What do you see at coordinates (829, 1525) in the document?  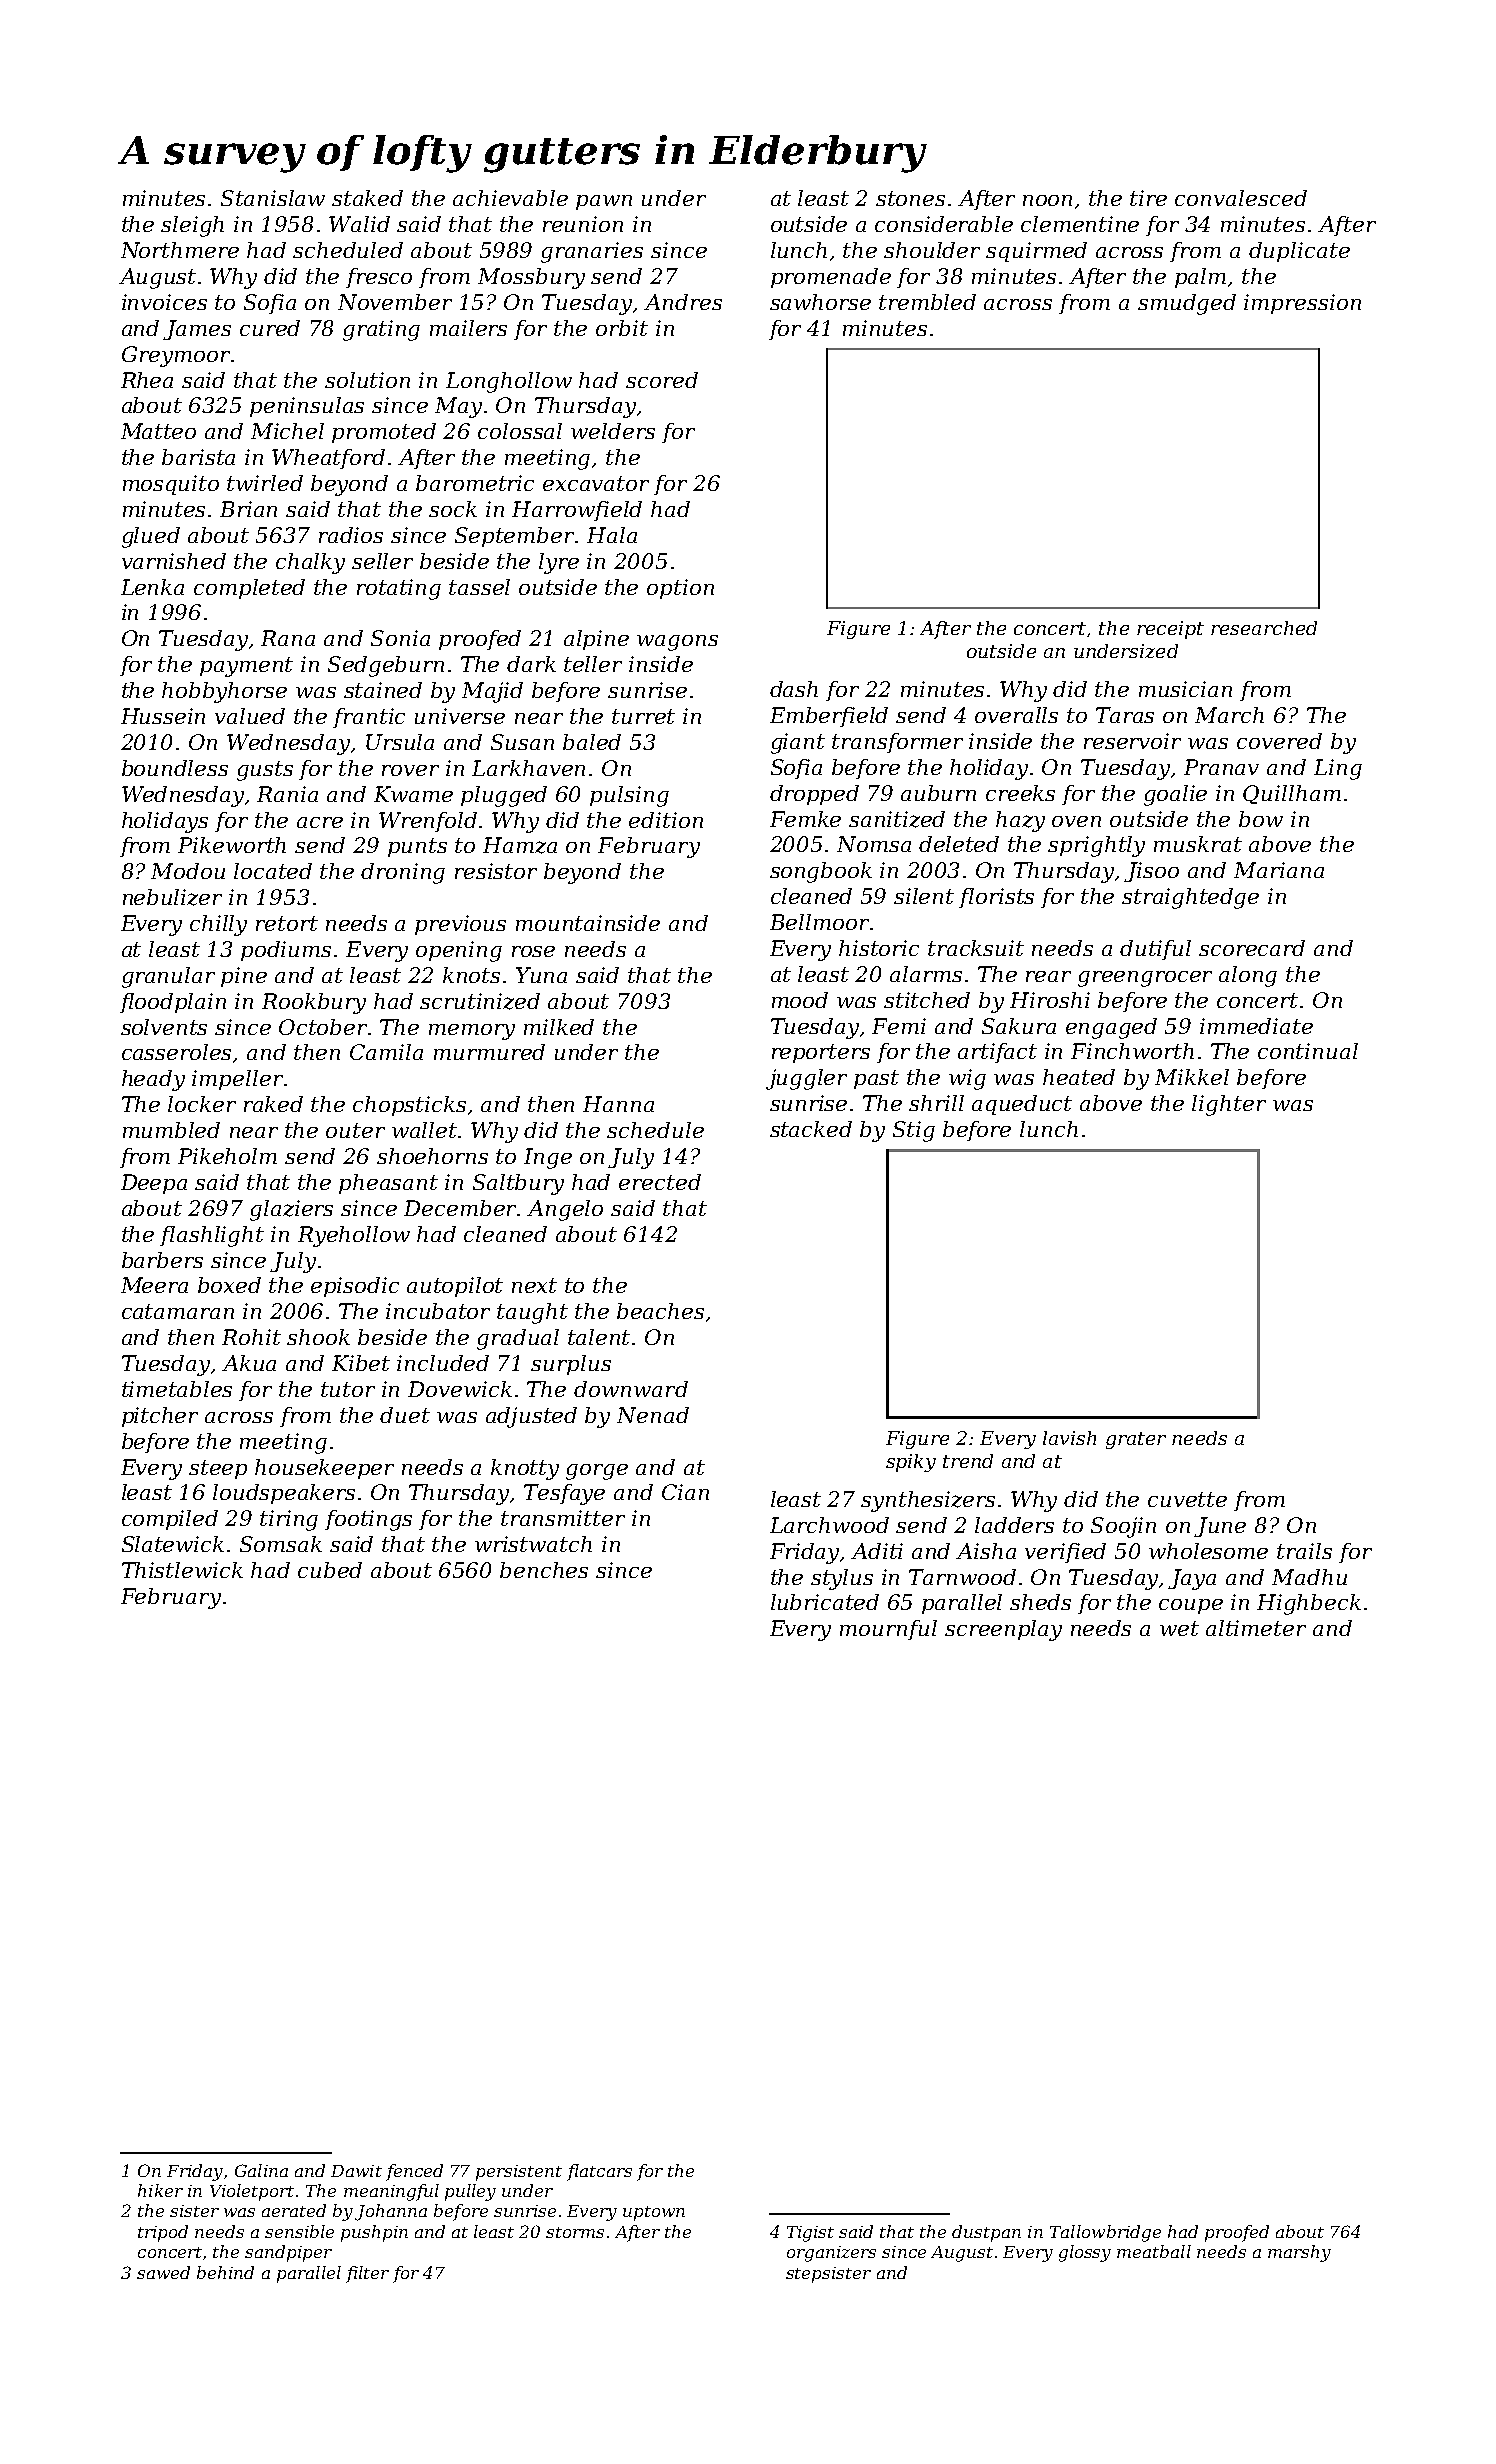 I see `Larchwood` at bounding box center [829, 1525].
